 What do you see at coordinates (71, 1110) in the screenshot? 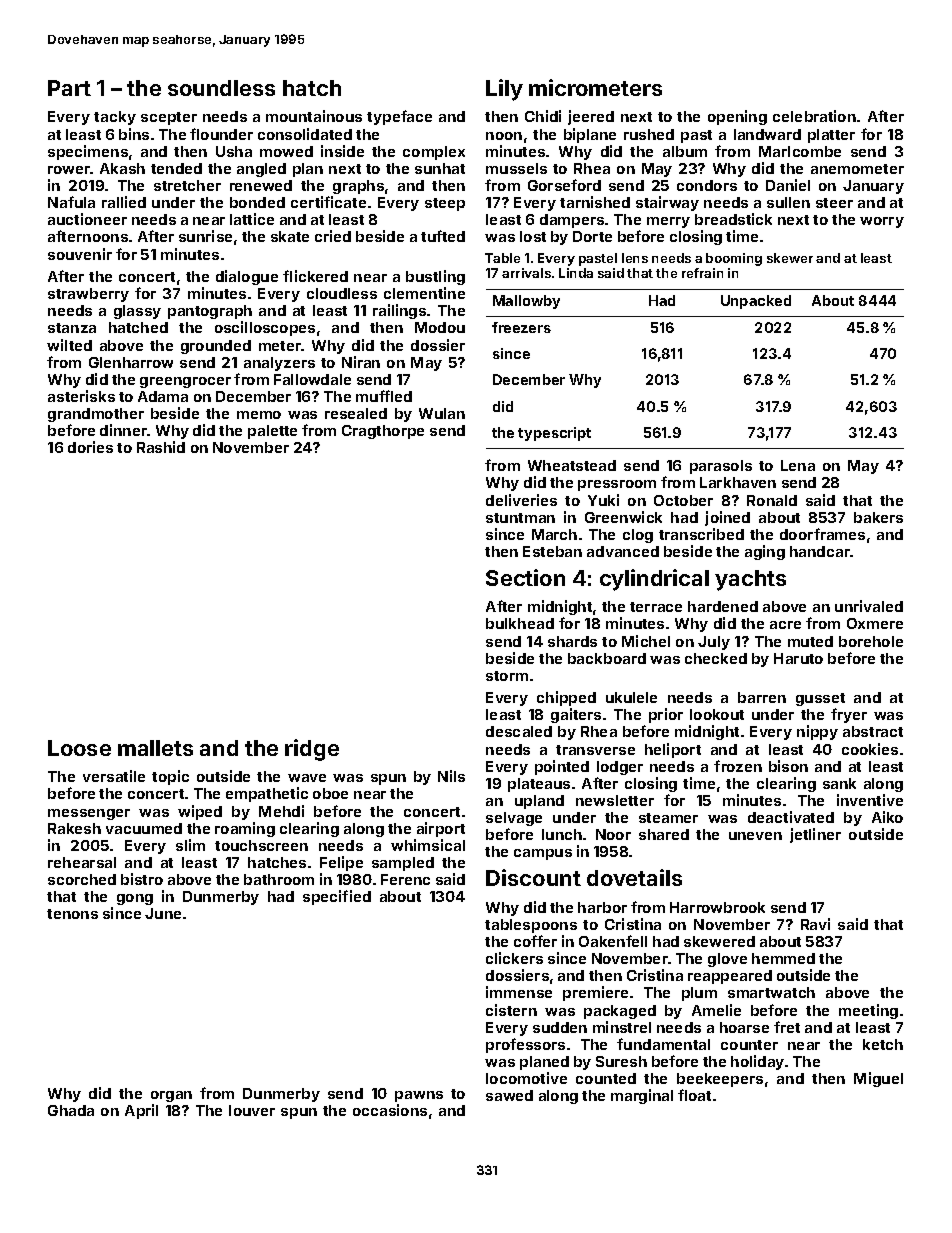
I see `Ghada` at bounding box center [71, 1110].
